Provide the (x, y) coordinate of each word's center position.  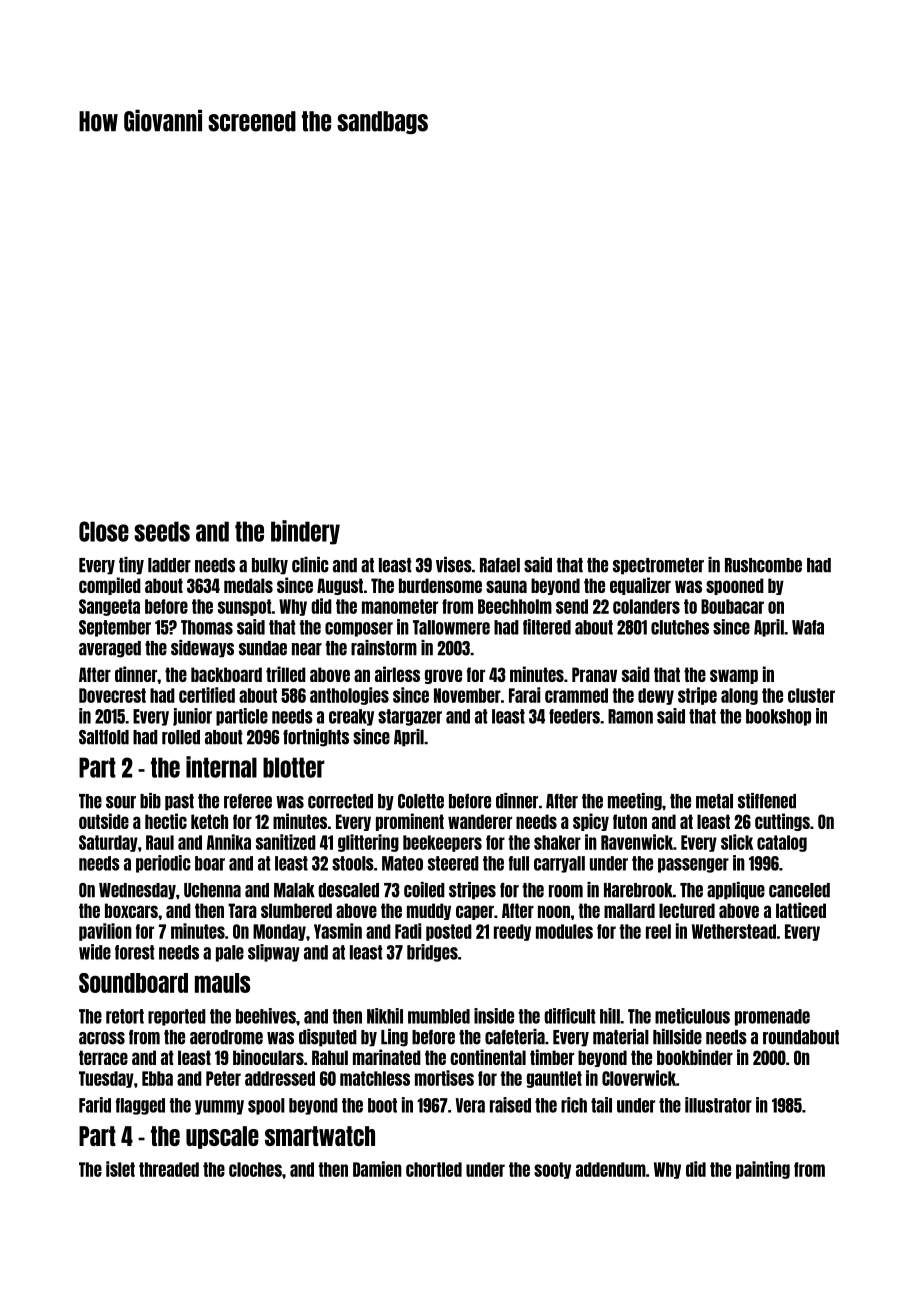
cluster (811, 695)
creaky (351, 717)
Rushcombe (763, 565)
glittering (368, 843)
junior (192, 717)
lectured (687, 910)
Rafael (500, 565)
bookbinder (695, 1057)
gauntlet (554, 1079)
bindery (305, 532)
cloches (255, 1169)
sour (121, 802)
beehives (266, 1016)
